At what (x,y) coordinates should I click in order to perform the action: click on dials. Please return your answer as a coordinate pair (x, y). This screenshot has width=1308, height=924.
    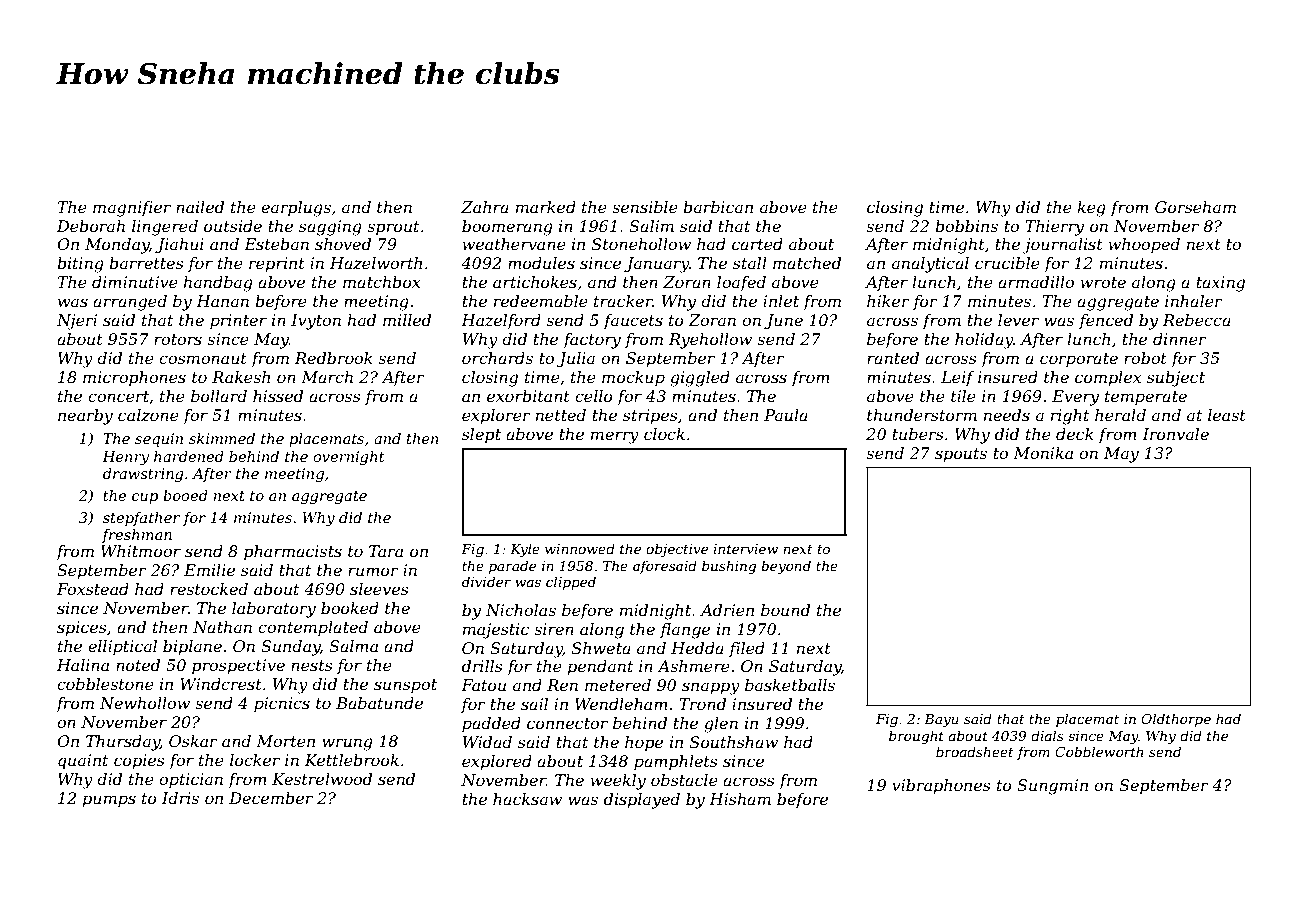
    Looking at the image, I should click on (1047, 735).
